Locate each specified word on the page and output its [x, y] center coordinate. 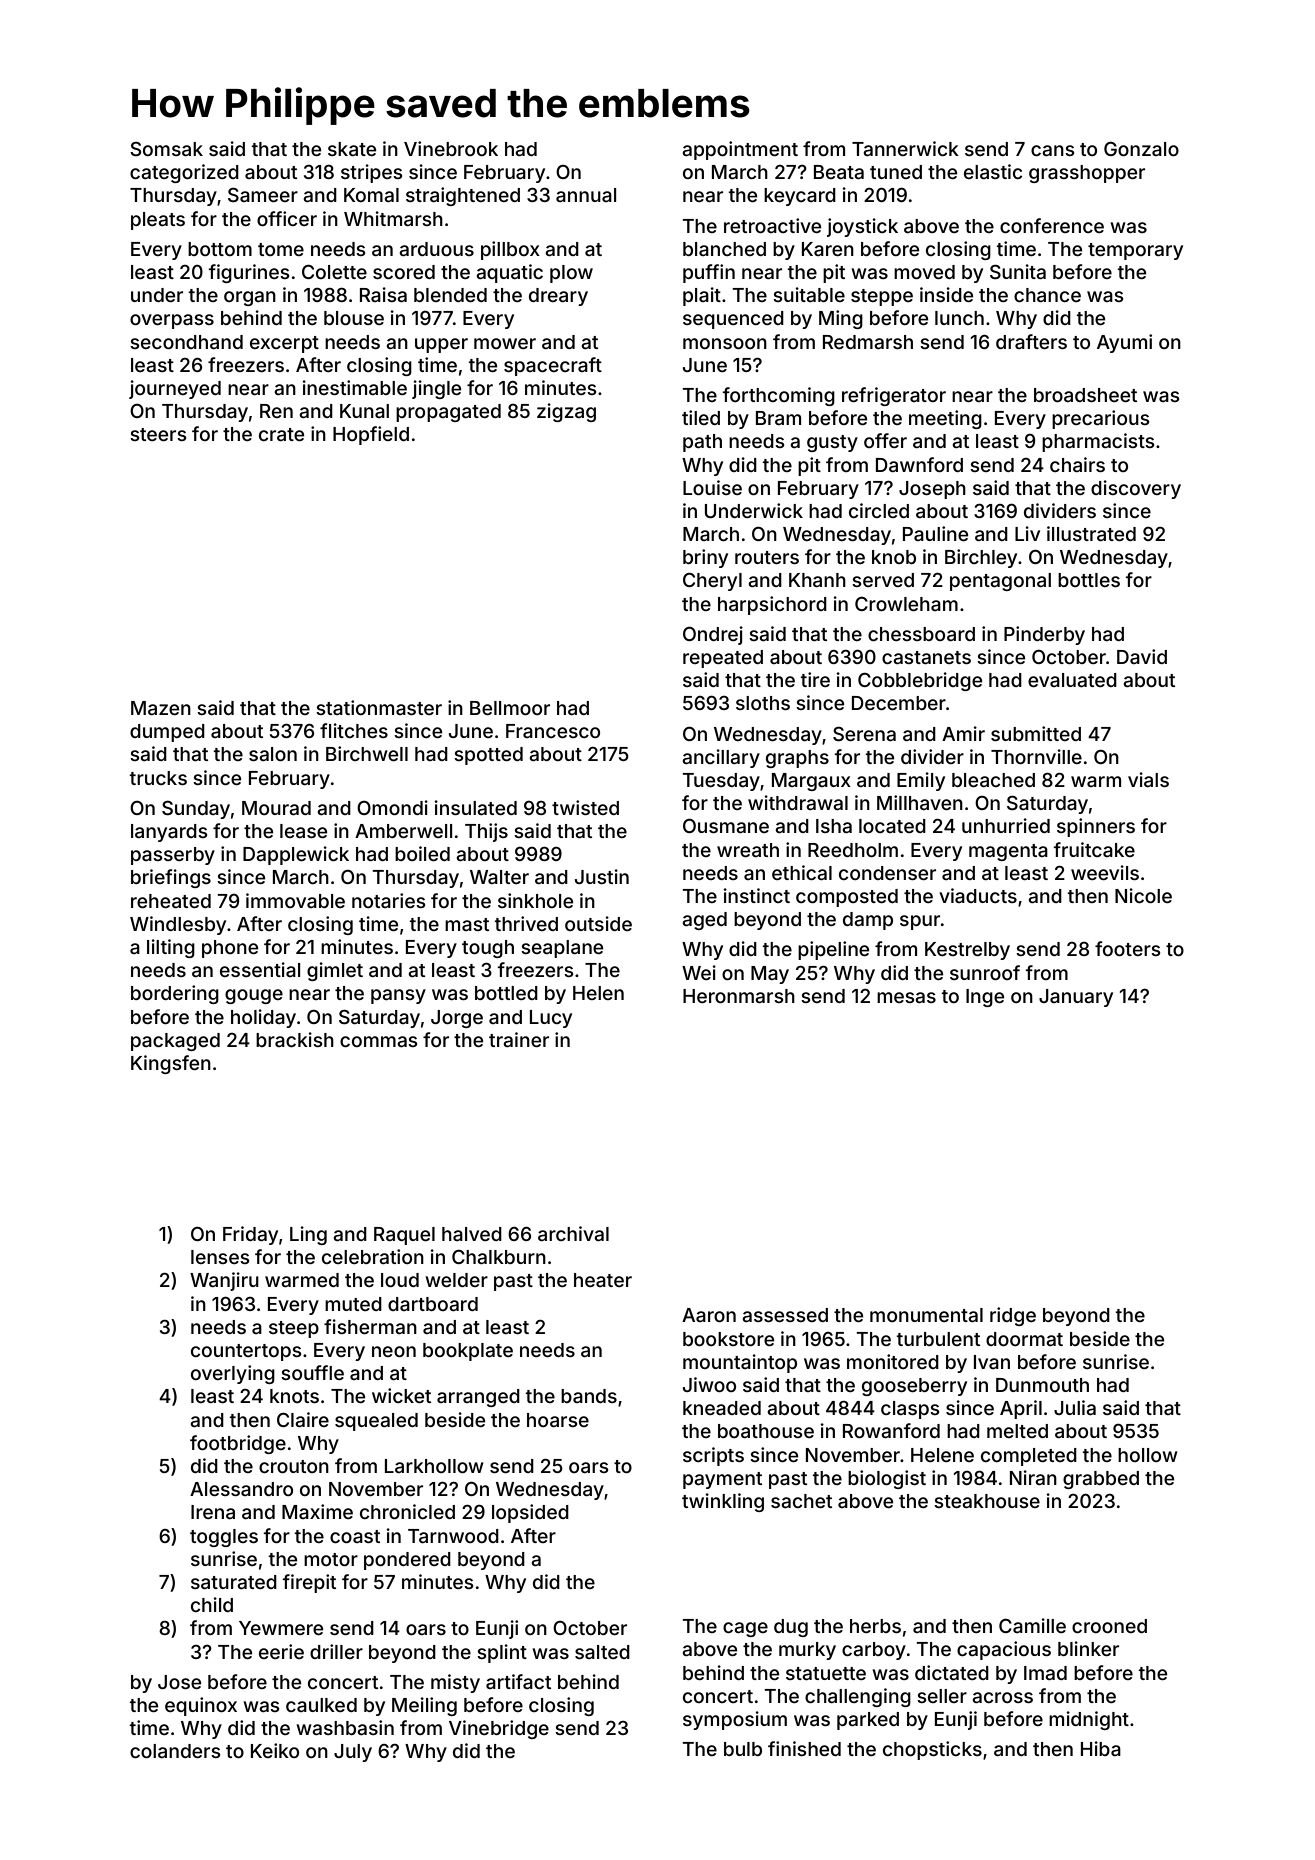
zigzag [566, 412]
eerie [281, 1651]
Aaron [709, 1315]
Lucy [551, 1019]
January [1076, 998]
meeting [945, 419]
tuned [896, 172]
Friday [250, 1235]
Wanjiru [224, 1281]
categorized [184, 173]
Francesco [553, 731]
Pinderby [1044, 635]
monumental [926, 1315]
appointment [740, 150]
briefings [171, 878]
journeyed [175, 389]
